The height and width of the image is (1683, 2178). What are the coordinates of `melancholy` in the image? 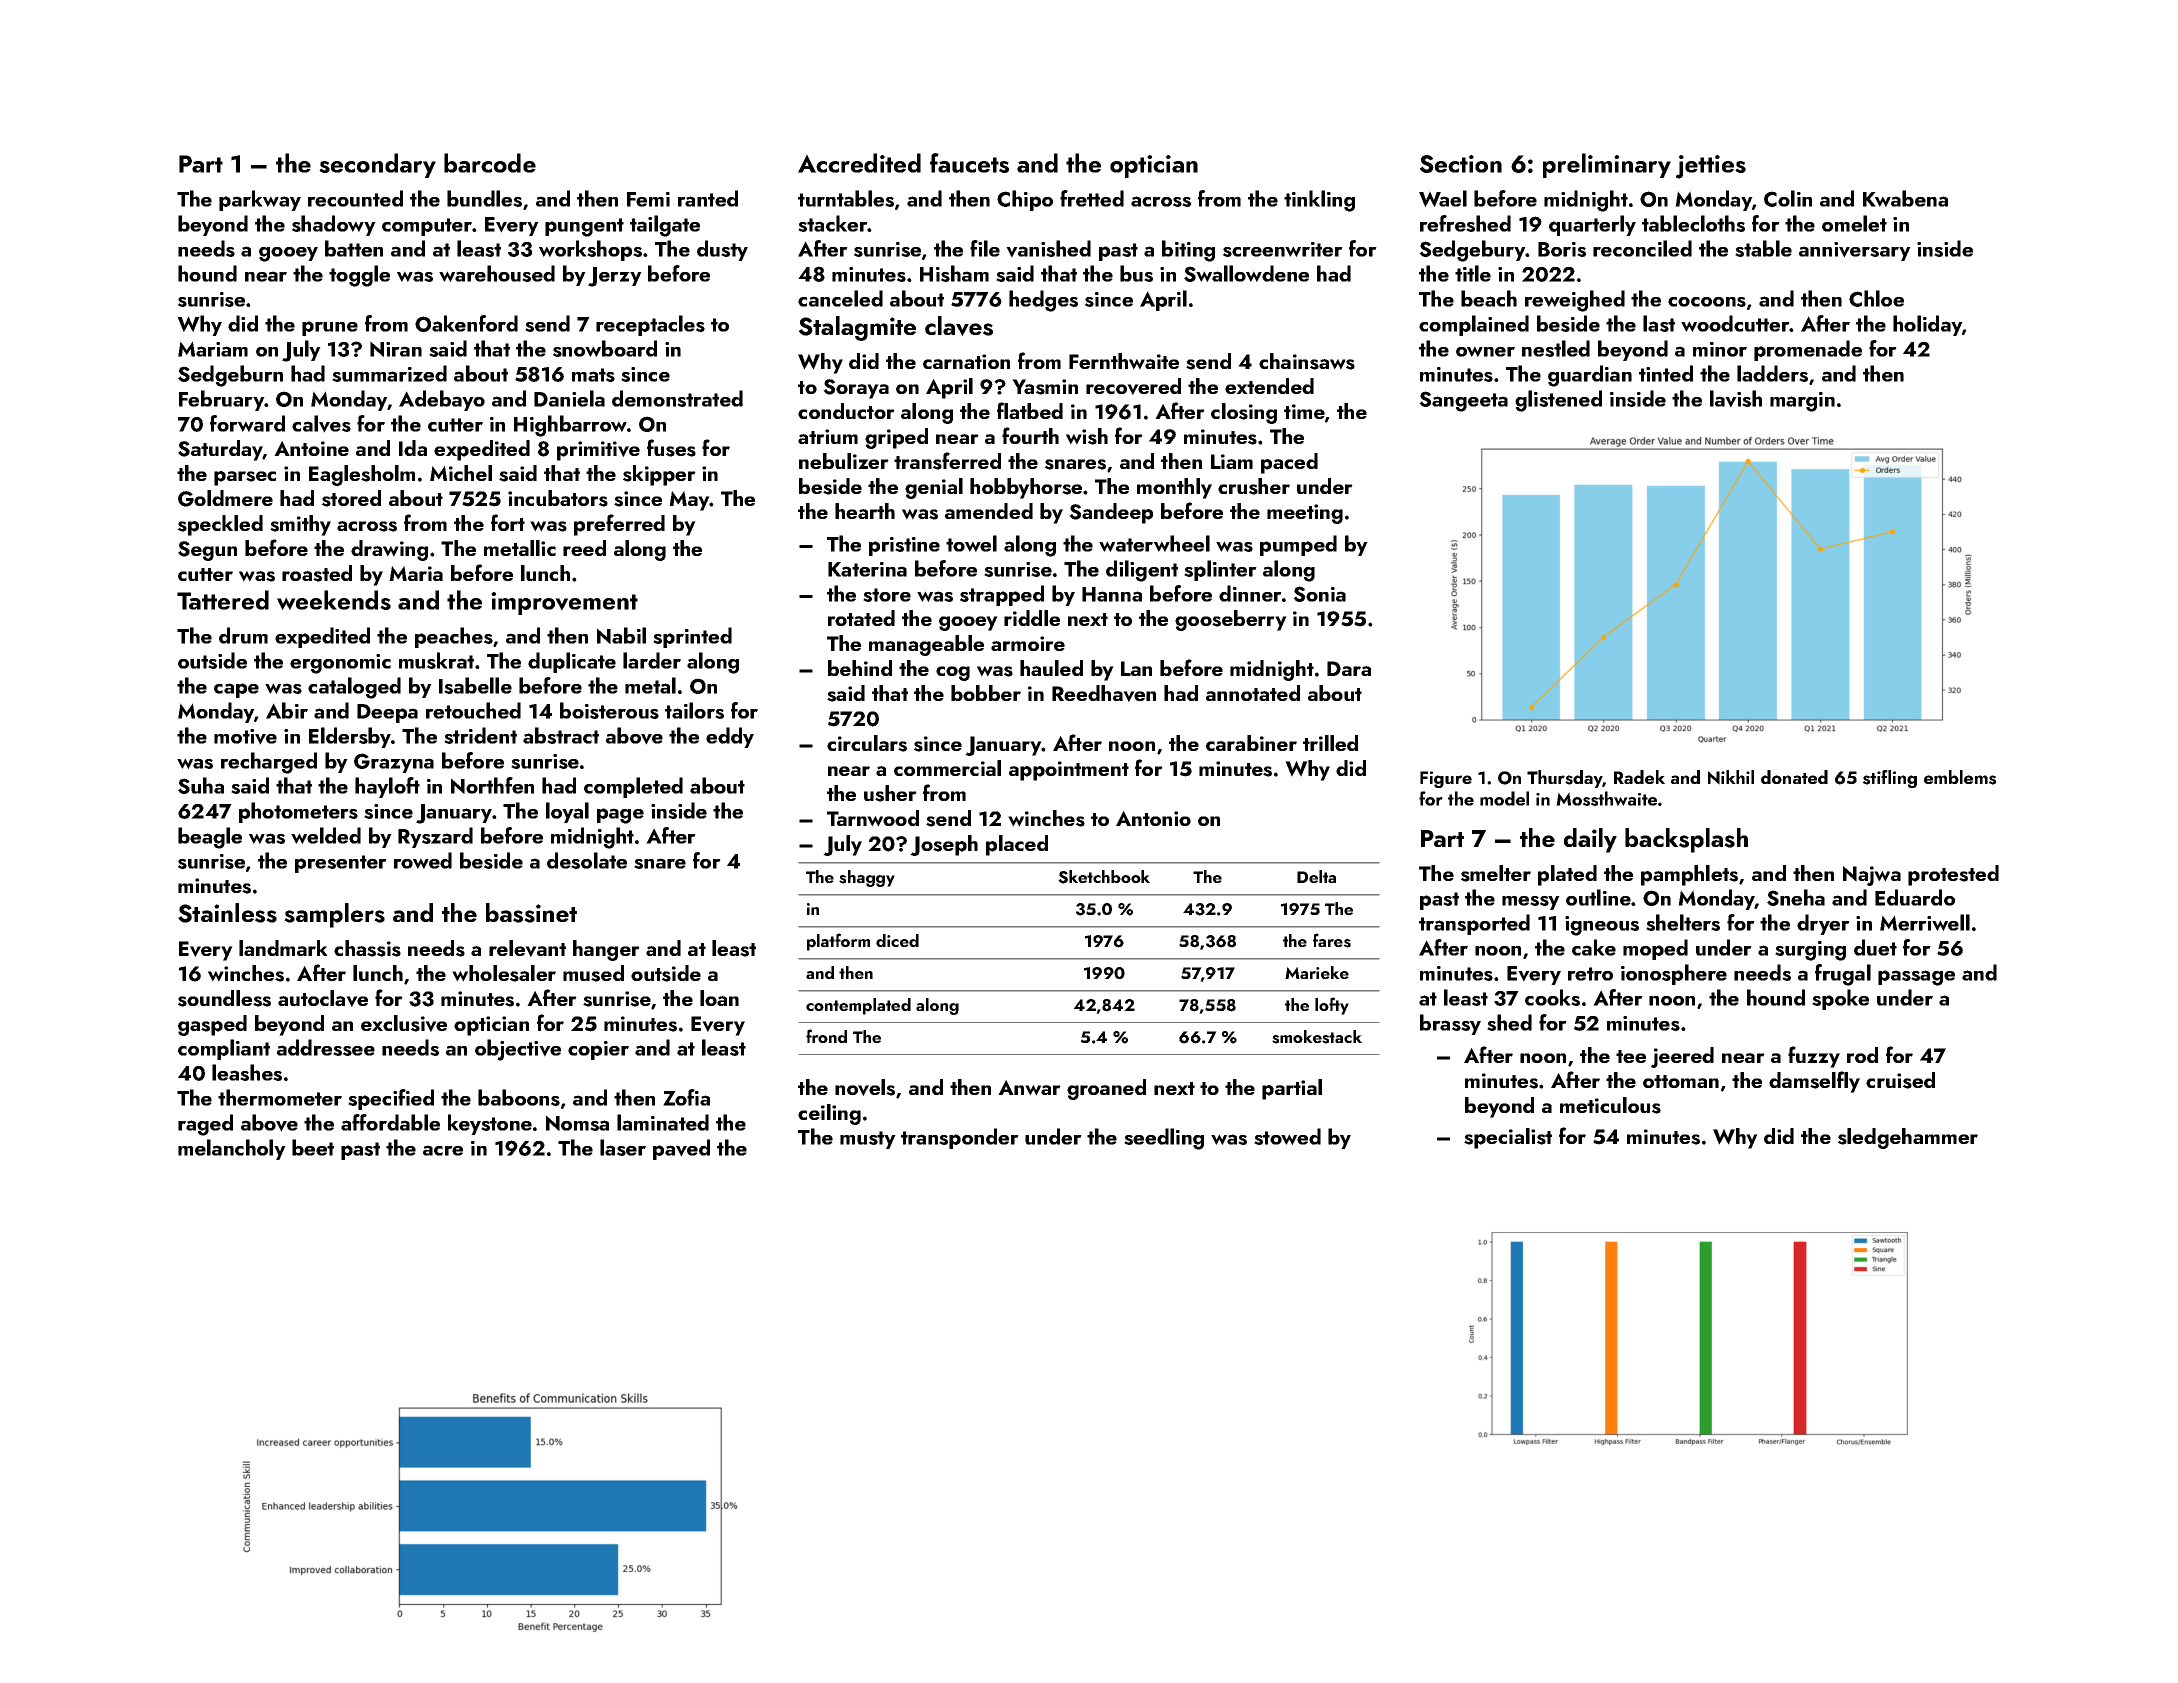 It's located at (232, 1149).
